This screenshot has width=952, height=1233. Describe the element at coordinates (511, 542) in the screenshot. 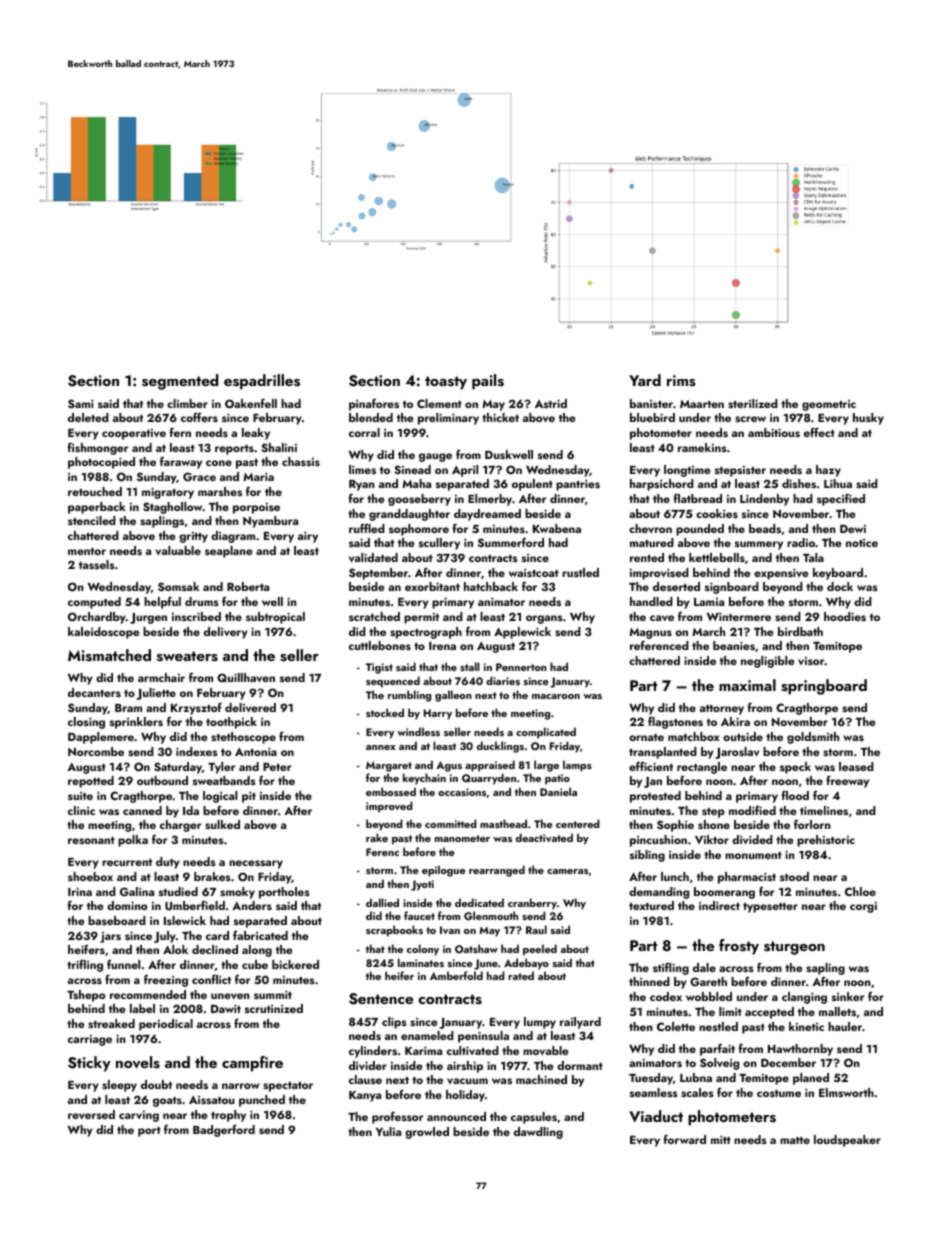

I see `Summerford` at that location.
